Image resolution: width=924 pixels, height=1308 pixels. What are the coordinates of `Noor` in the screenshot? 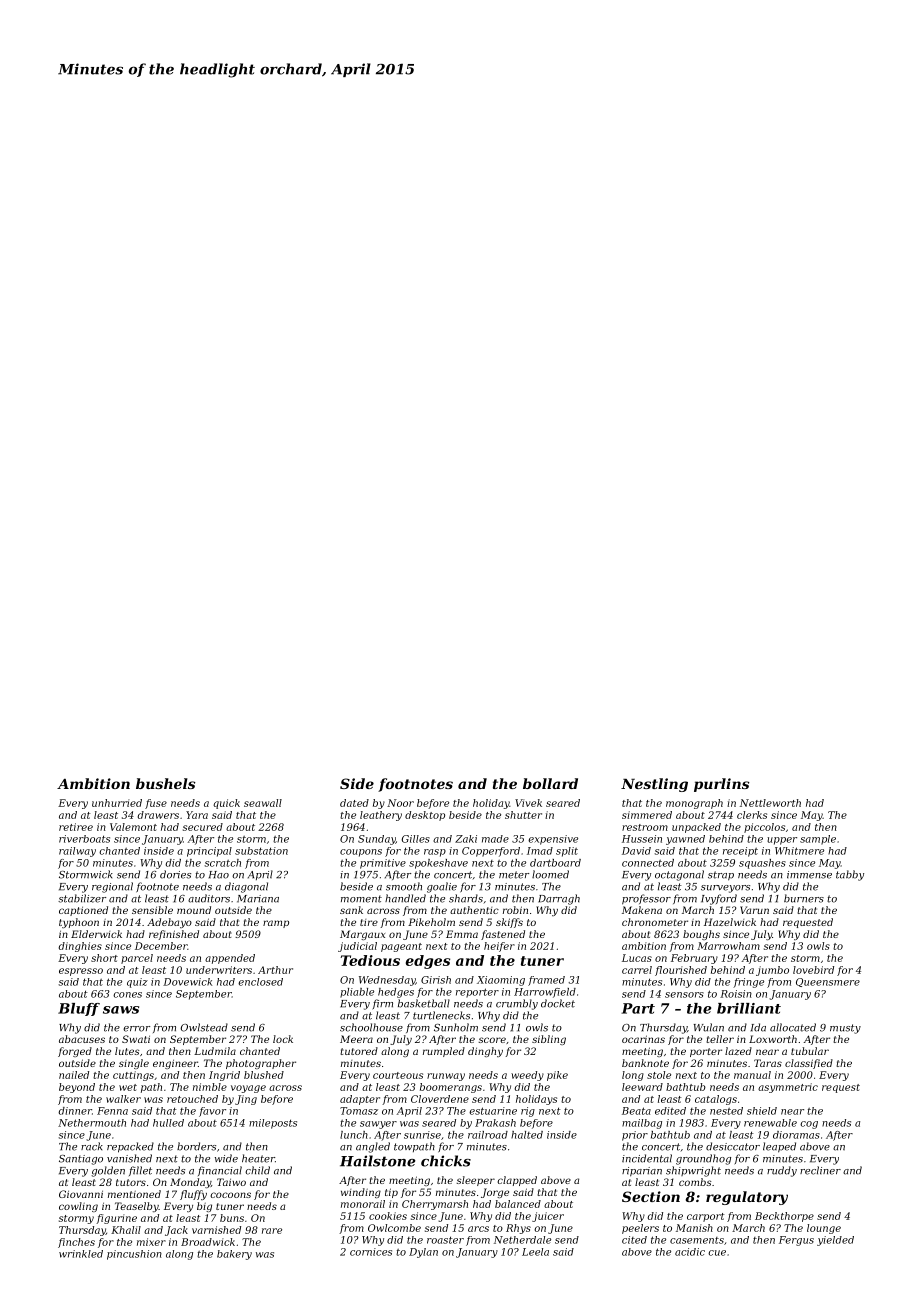 It's located at (400, 803).
